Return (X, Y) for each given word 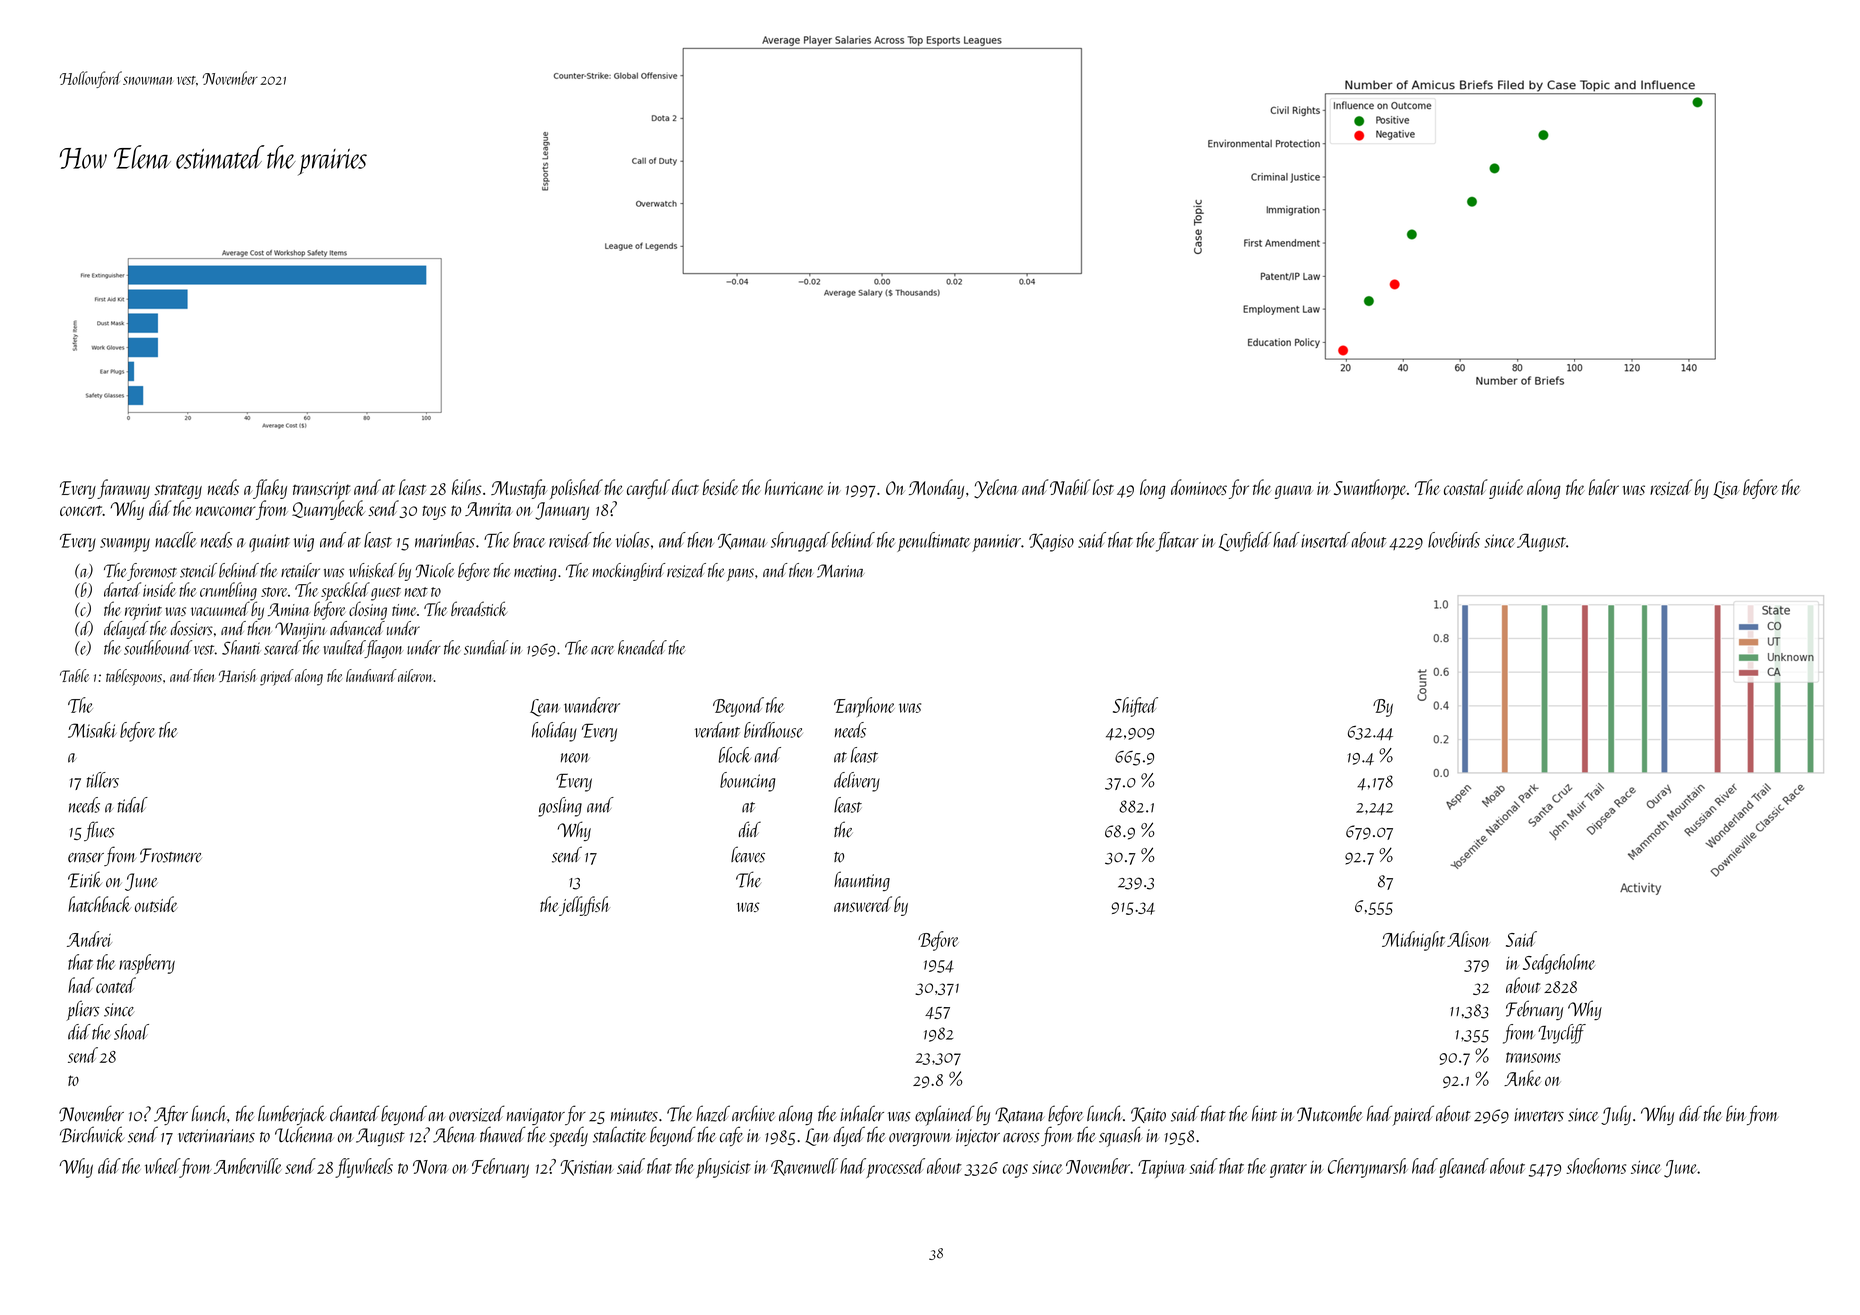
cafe (731, 1136)
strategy (178, 491)
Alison (1468, 939)
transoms (1533, 1057)
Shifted (1135, 707)
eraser (86, 858)
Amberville (248, 1166)
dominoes (1199, 487)
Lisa (1726, 490)
